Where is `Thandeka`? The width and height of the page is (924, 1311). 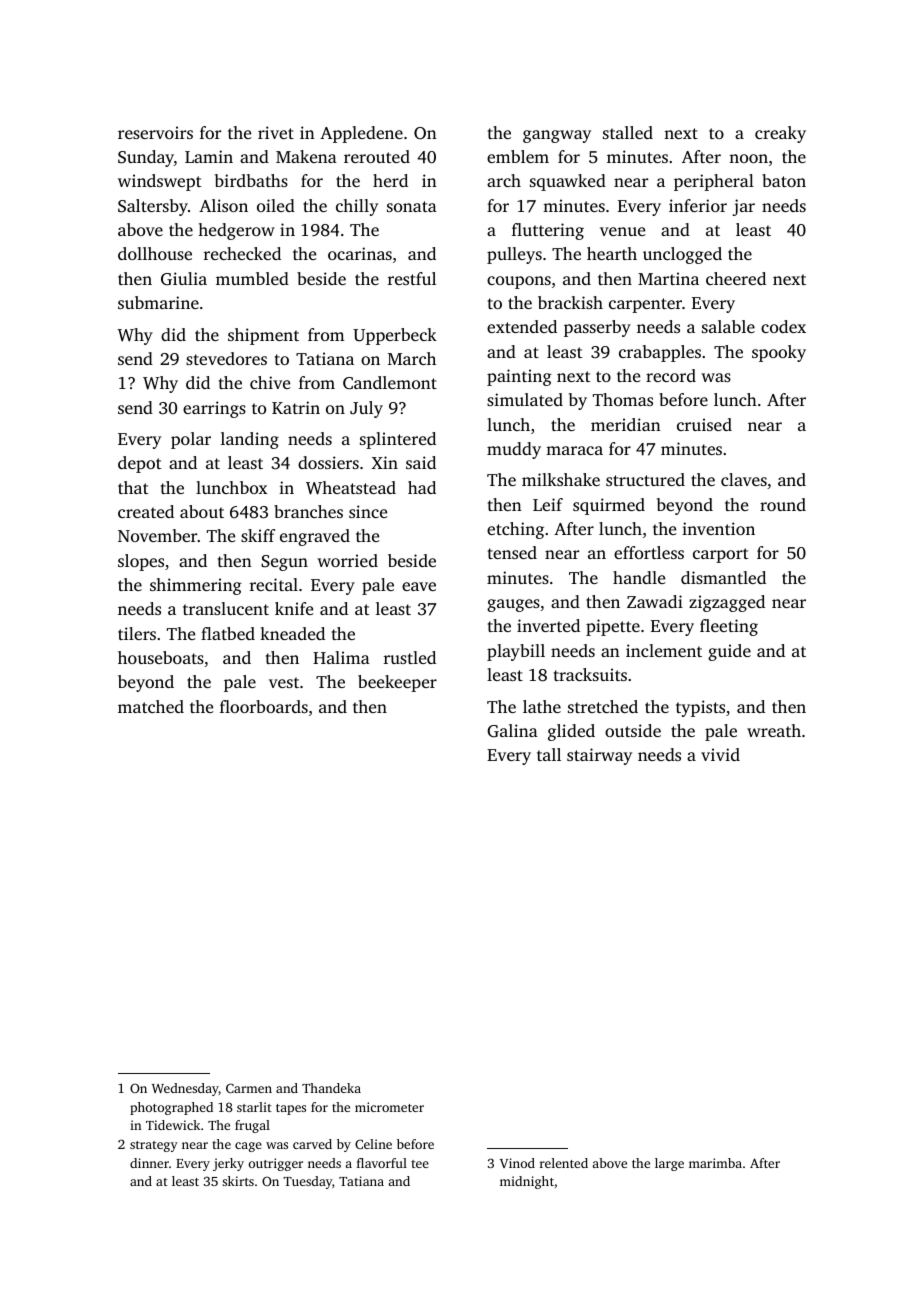 Thandeka is located at coordinates (331, 1088).
